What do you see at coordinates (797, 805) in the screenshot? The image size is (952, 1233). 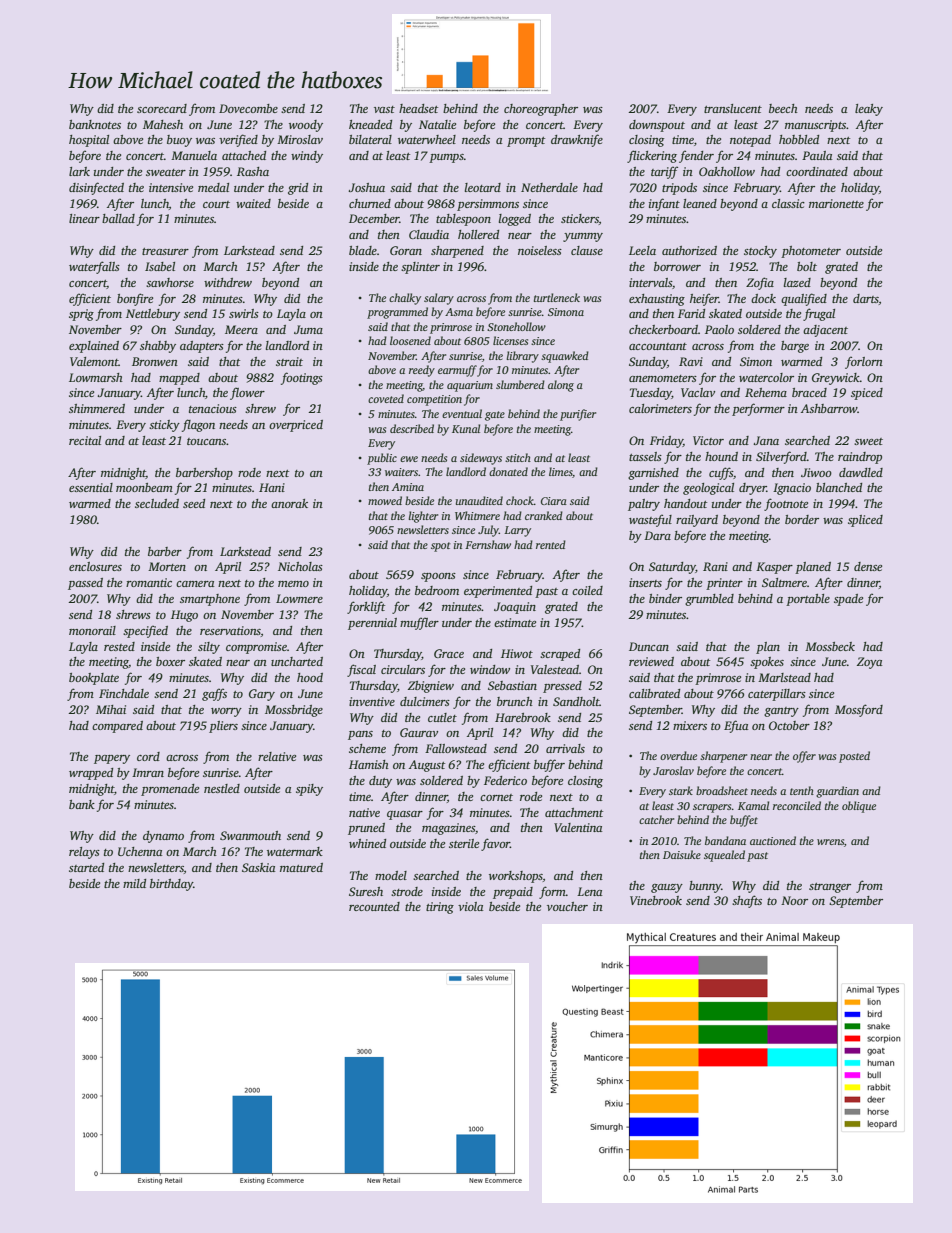 I see `reconciled` at bounding box center [797, 805].
